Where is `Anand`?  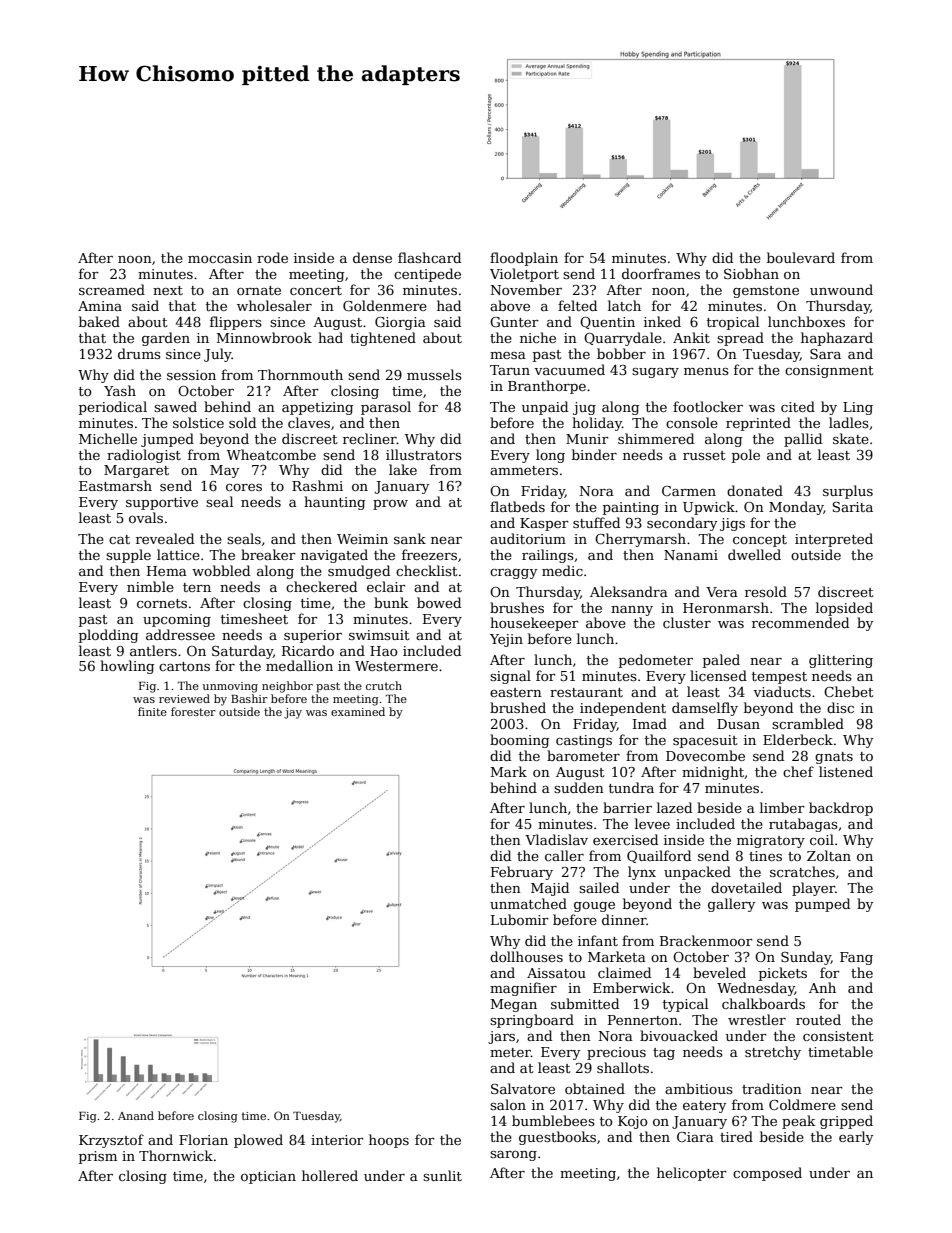 Anand is located at coordinates (136, 1115).
